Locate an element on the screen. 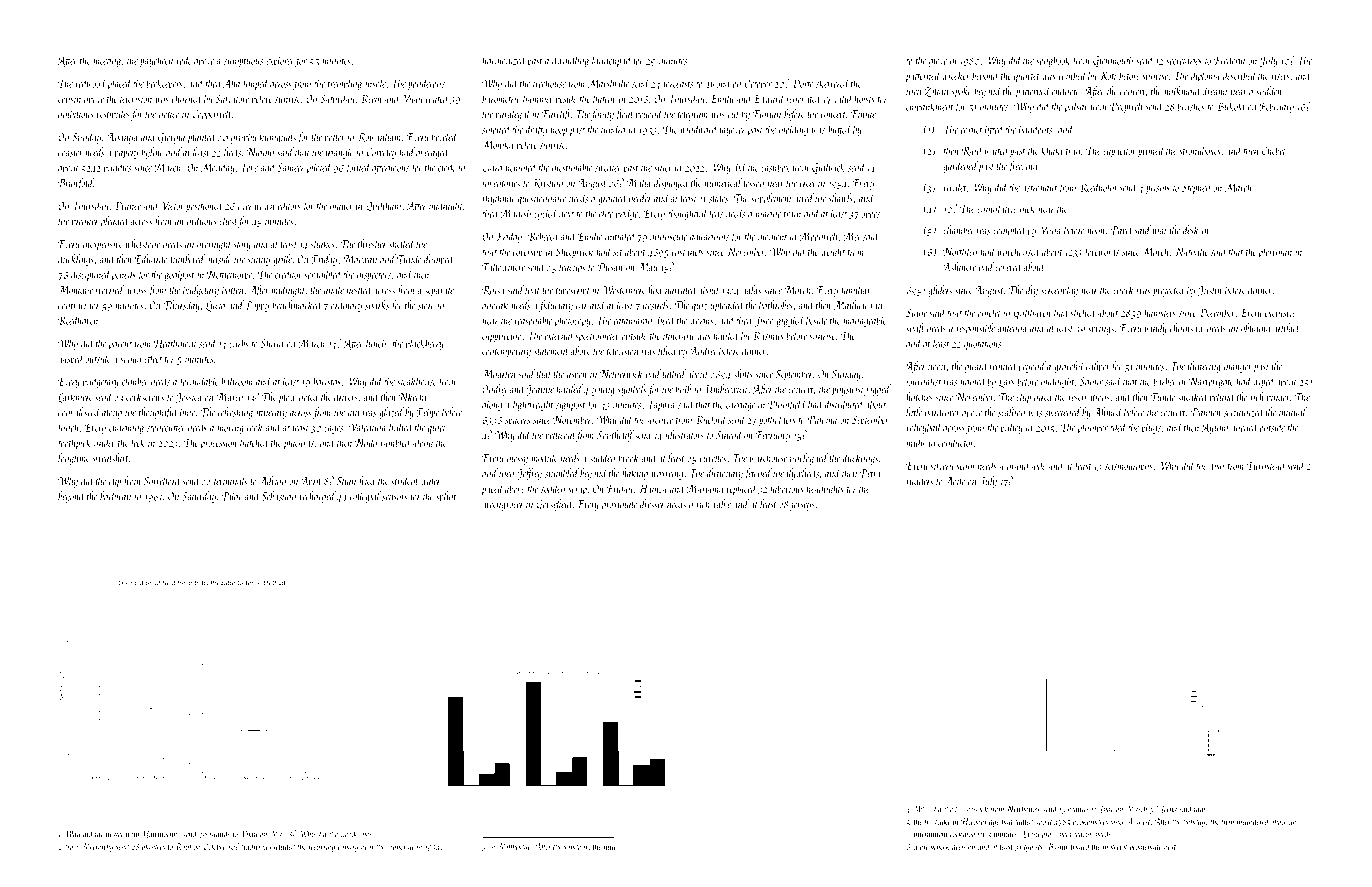  Rasmus is located at coordinates (768, 336).
